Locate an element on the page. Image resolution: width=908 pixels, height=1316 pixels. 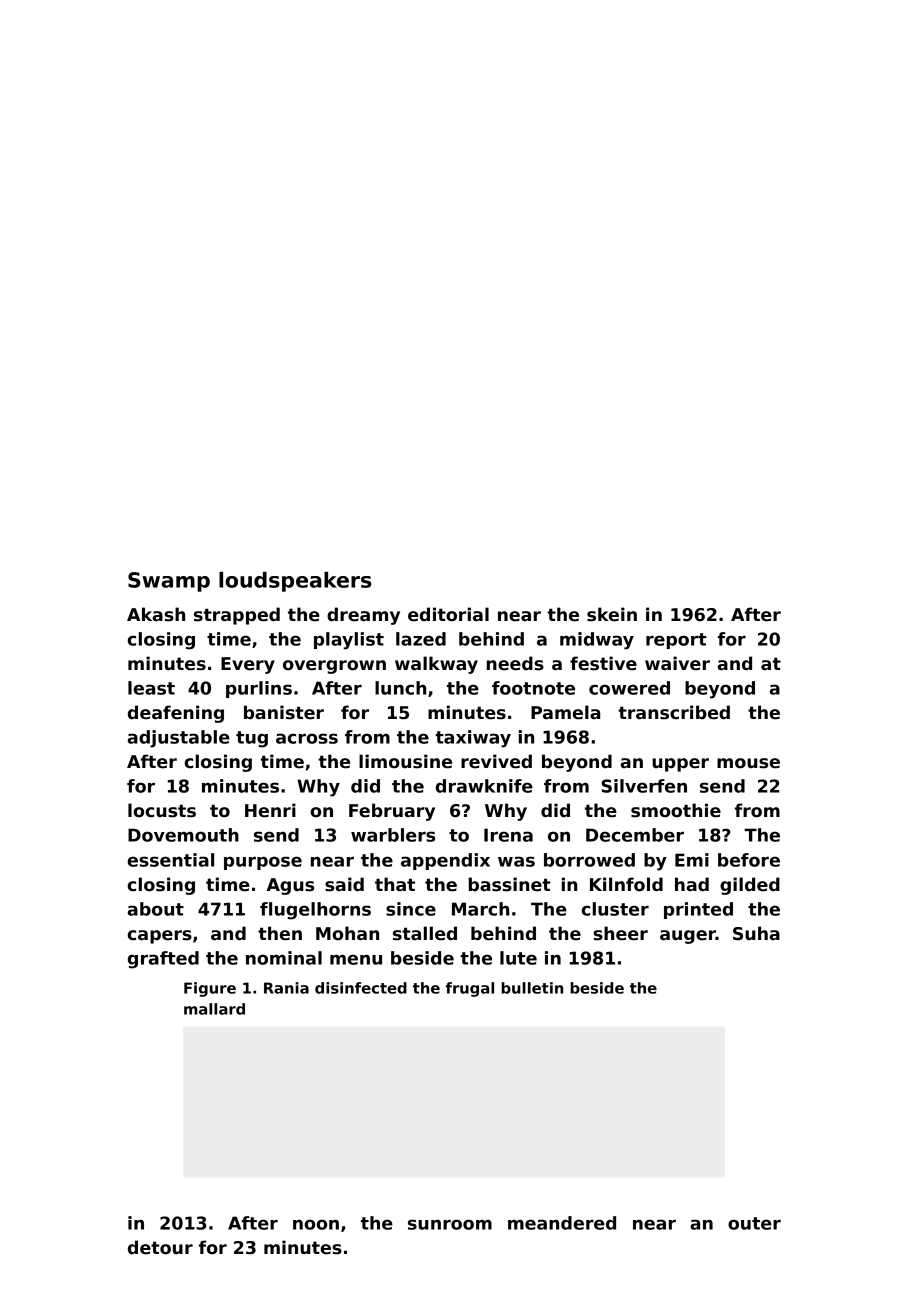
detour is located at coordinates (160, 1247).
